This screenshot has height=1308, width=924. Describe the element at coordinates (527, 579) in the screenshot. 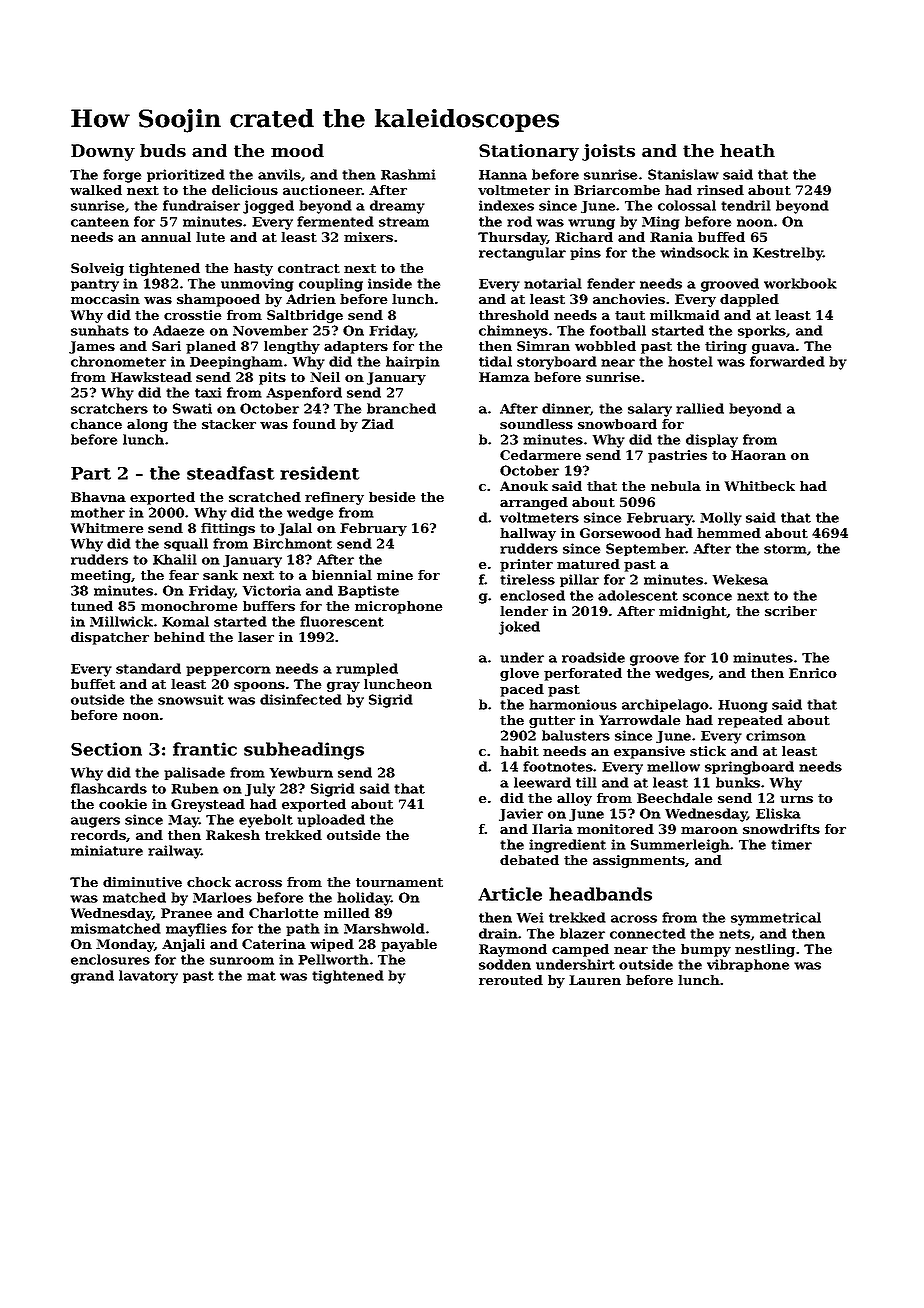

I see `tireless` at that location.
